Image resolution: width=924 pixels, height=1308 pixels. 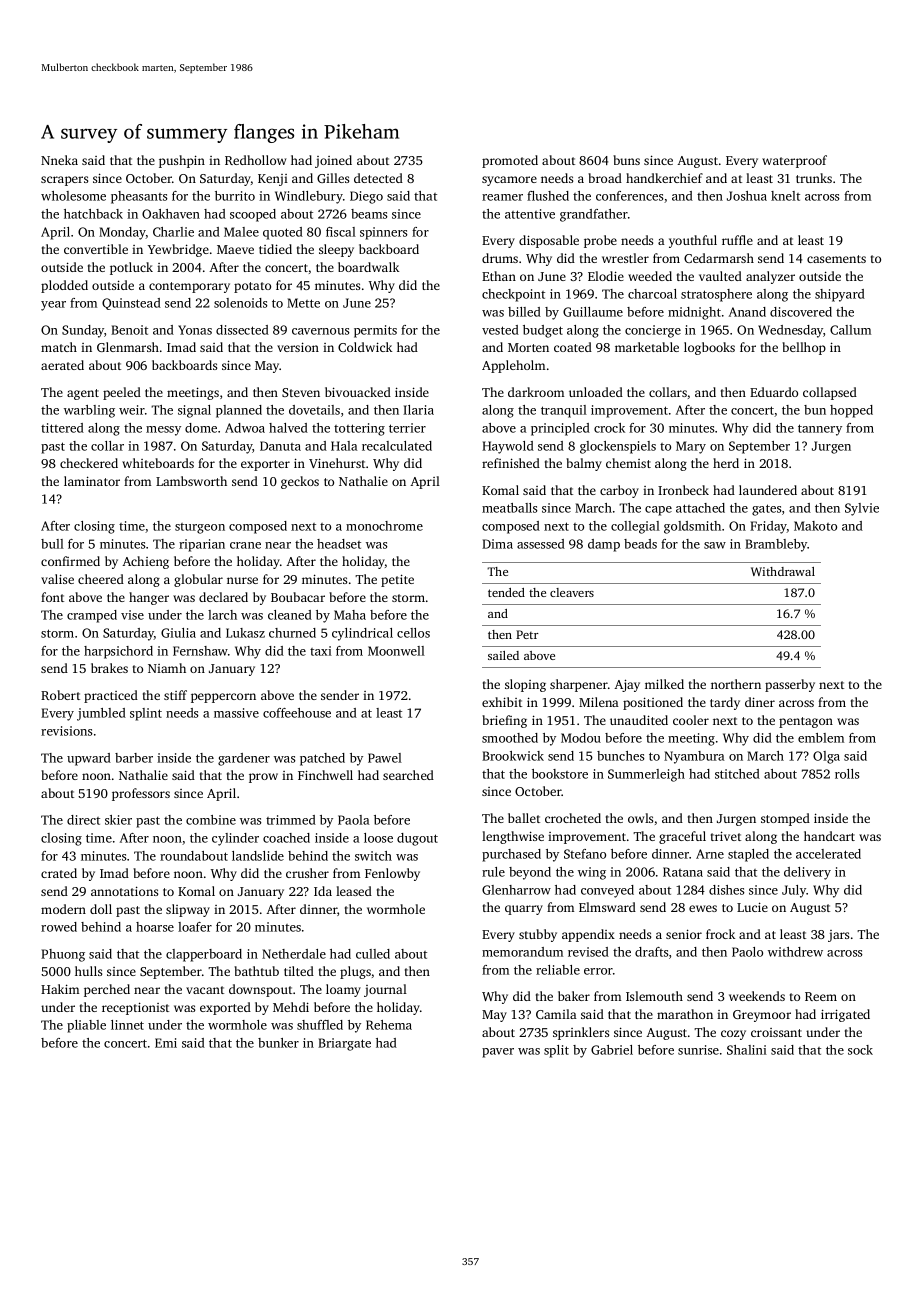 What do you see at coordinates (820, 430) in the screenshot?
I see `tannery` at bounding box center [820, 430].
